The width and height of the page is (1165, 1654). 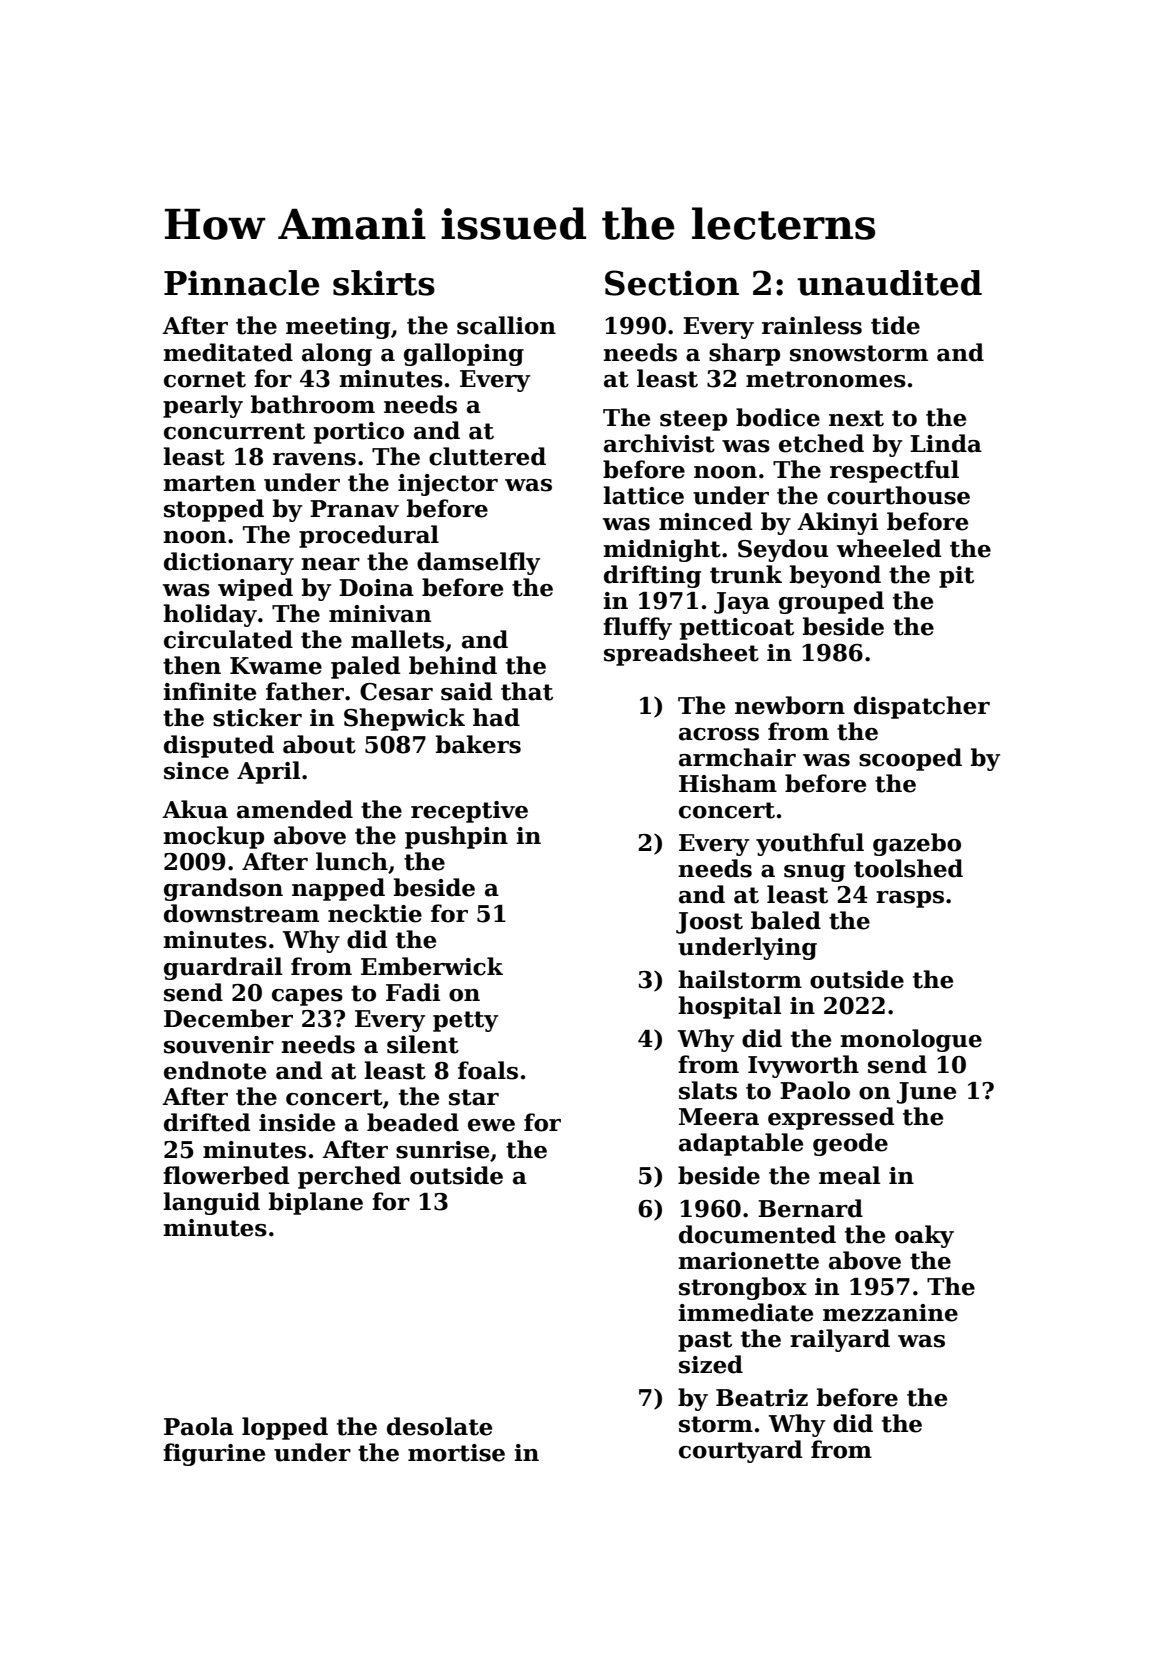 I want to click on courthouse, so click(x=898, y=495).
